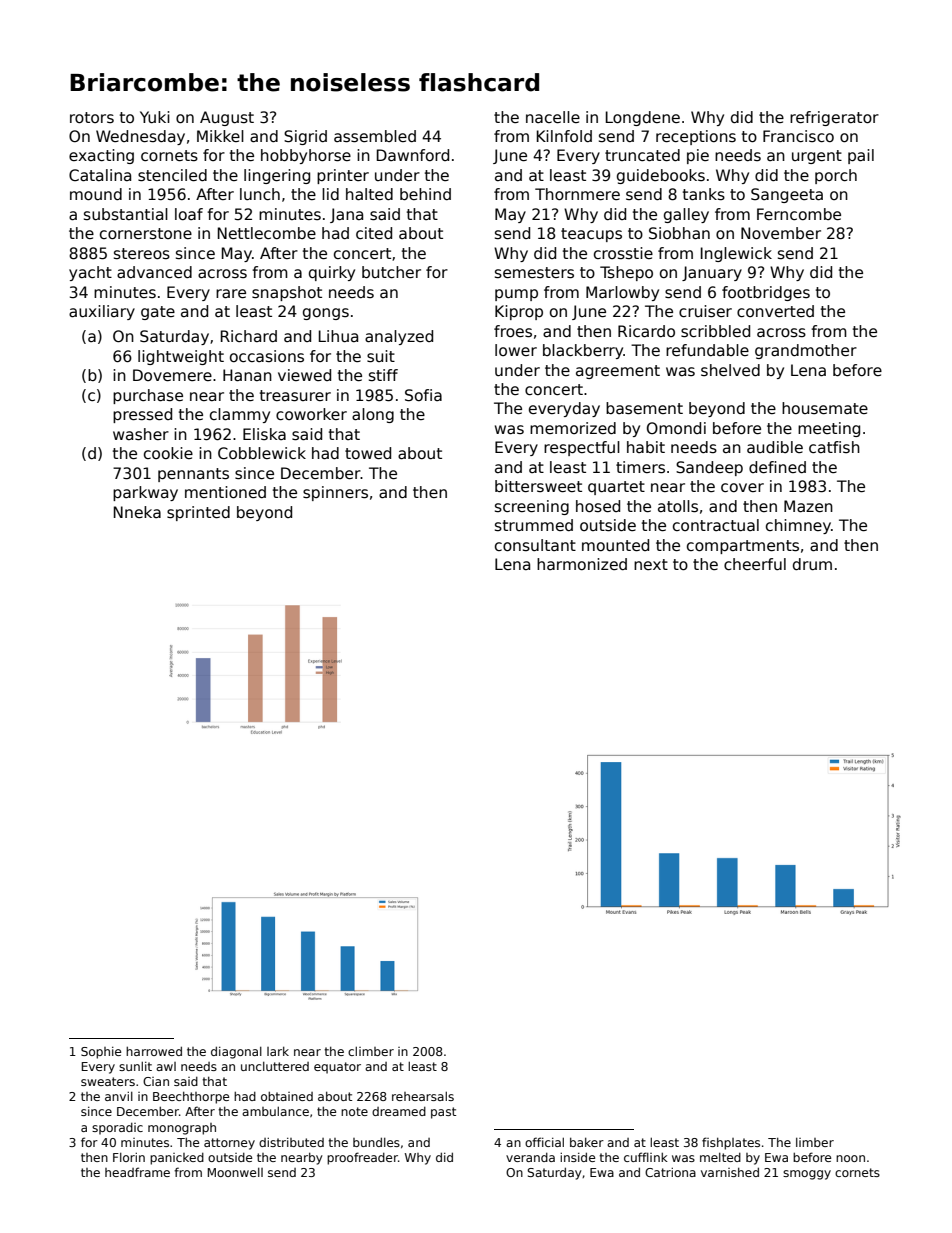  Describe the element at coordinates (278, 1051) in the screenshot. I see `lark` at that location.
